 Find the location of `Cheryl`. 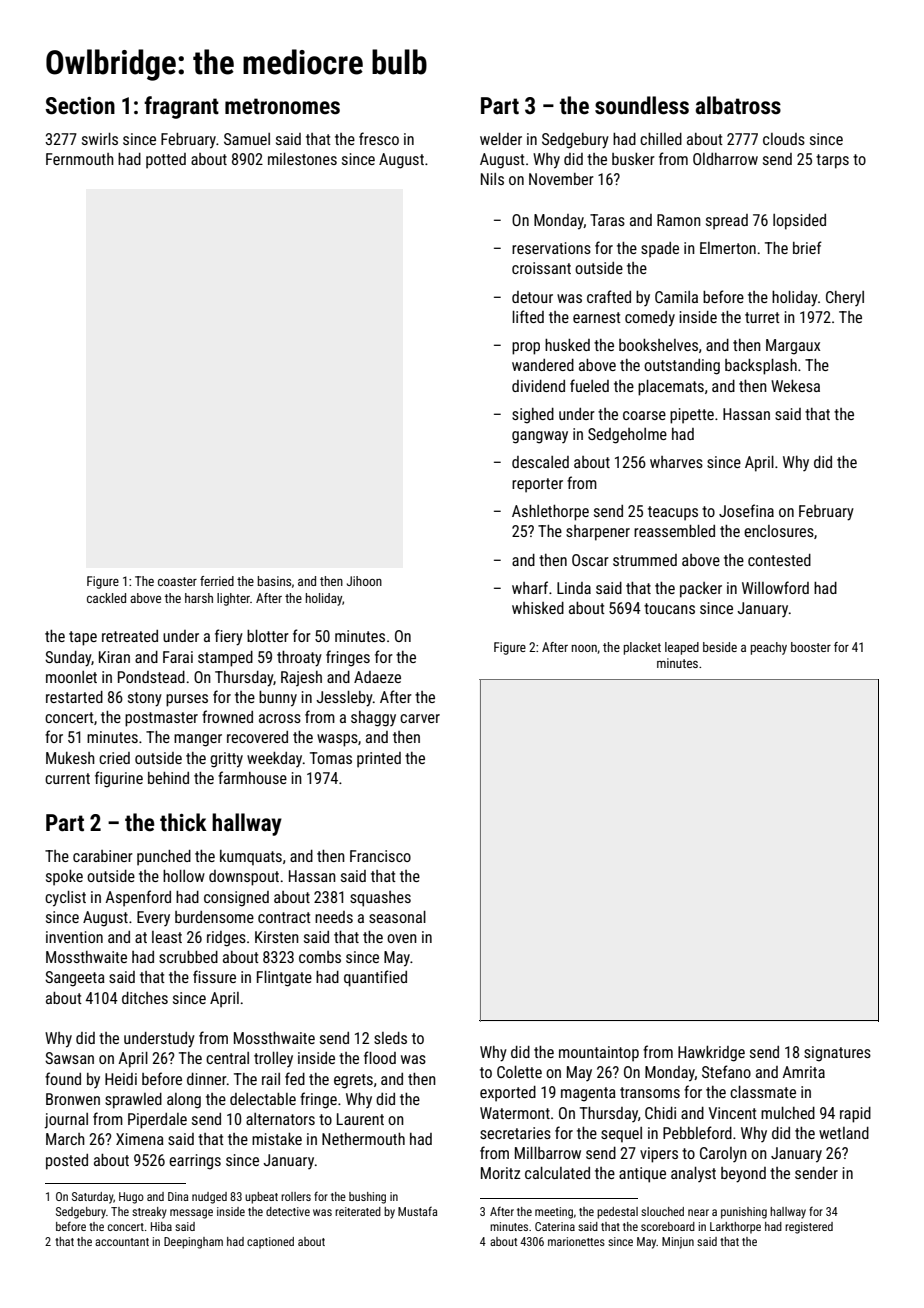

Cheryl is located at coordinates (845, 298).
